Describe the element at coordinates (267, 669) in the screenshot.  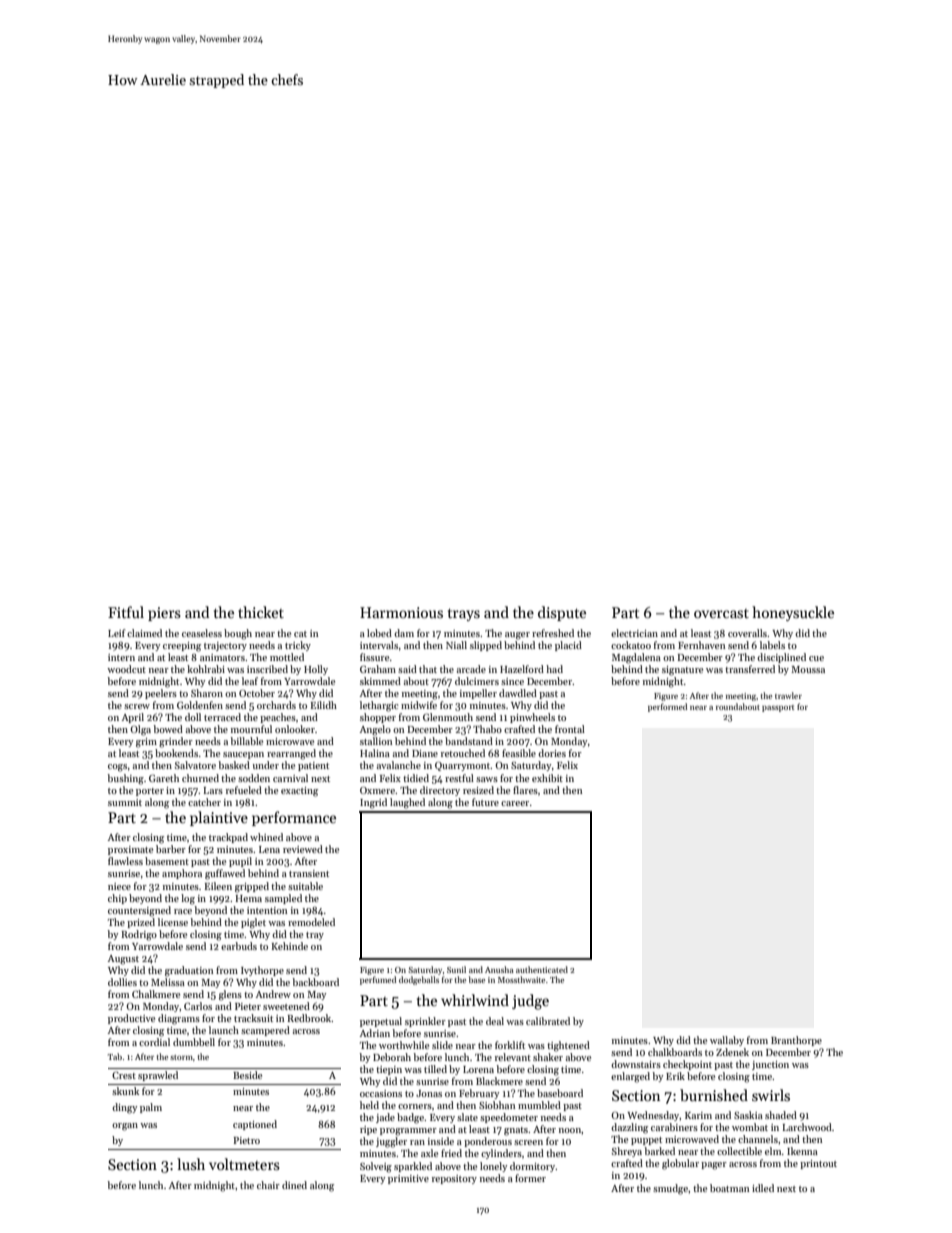
I see `inscribed` at that location.
